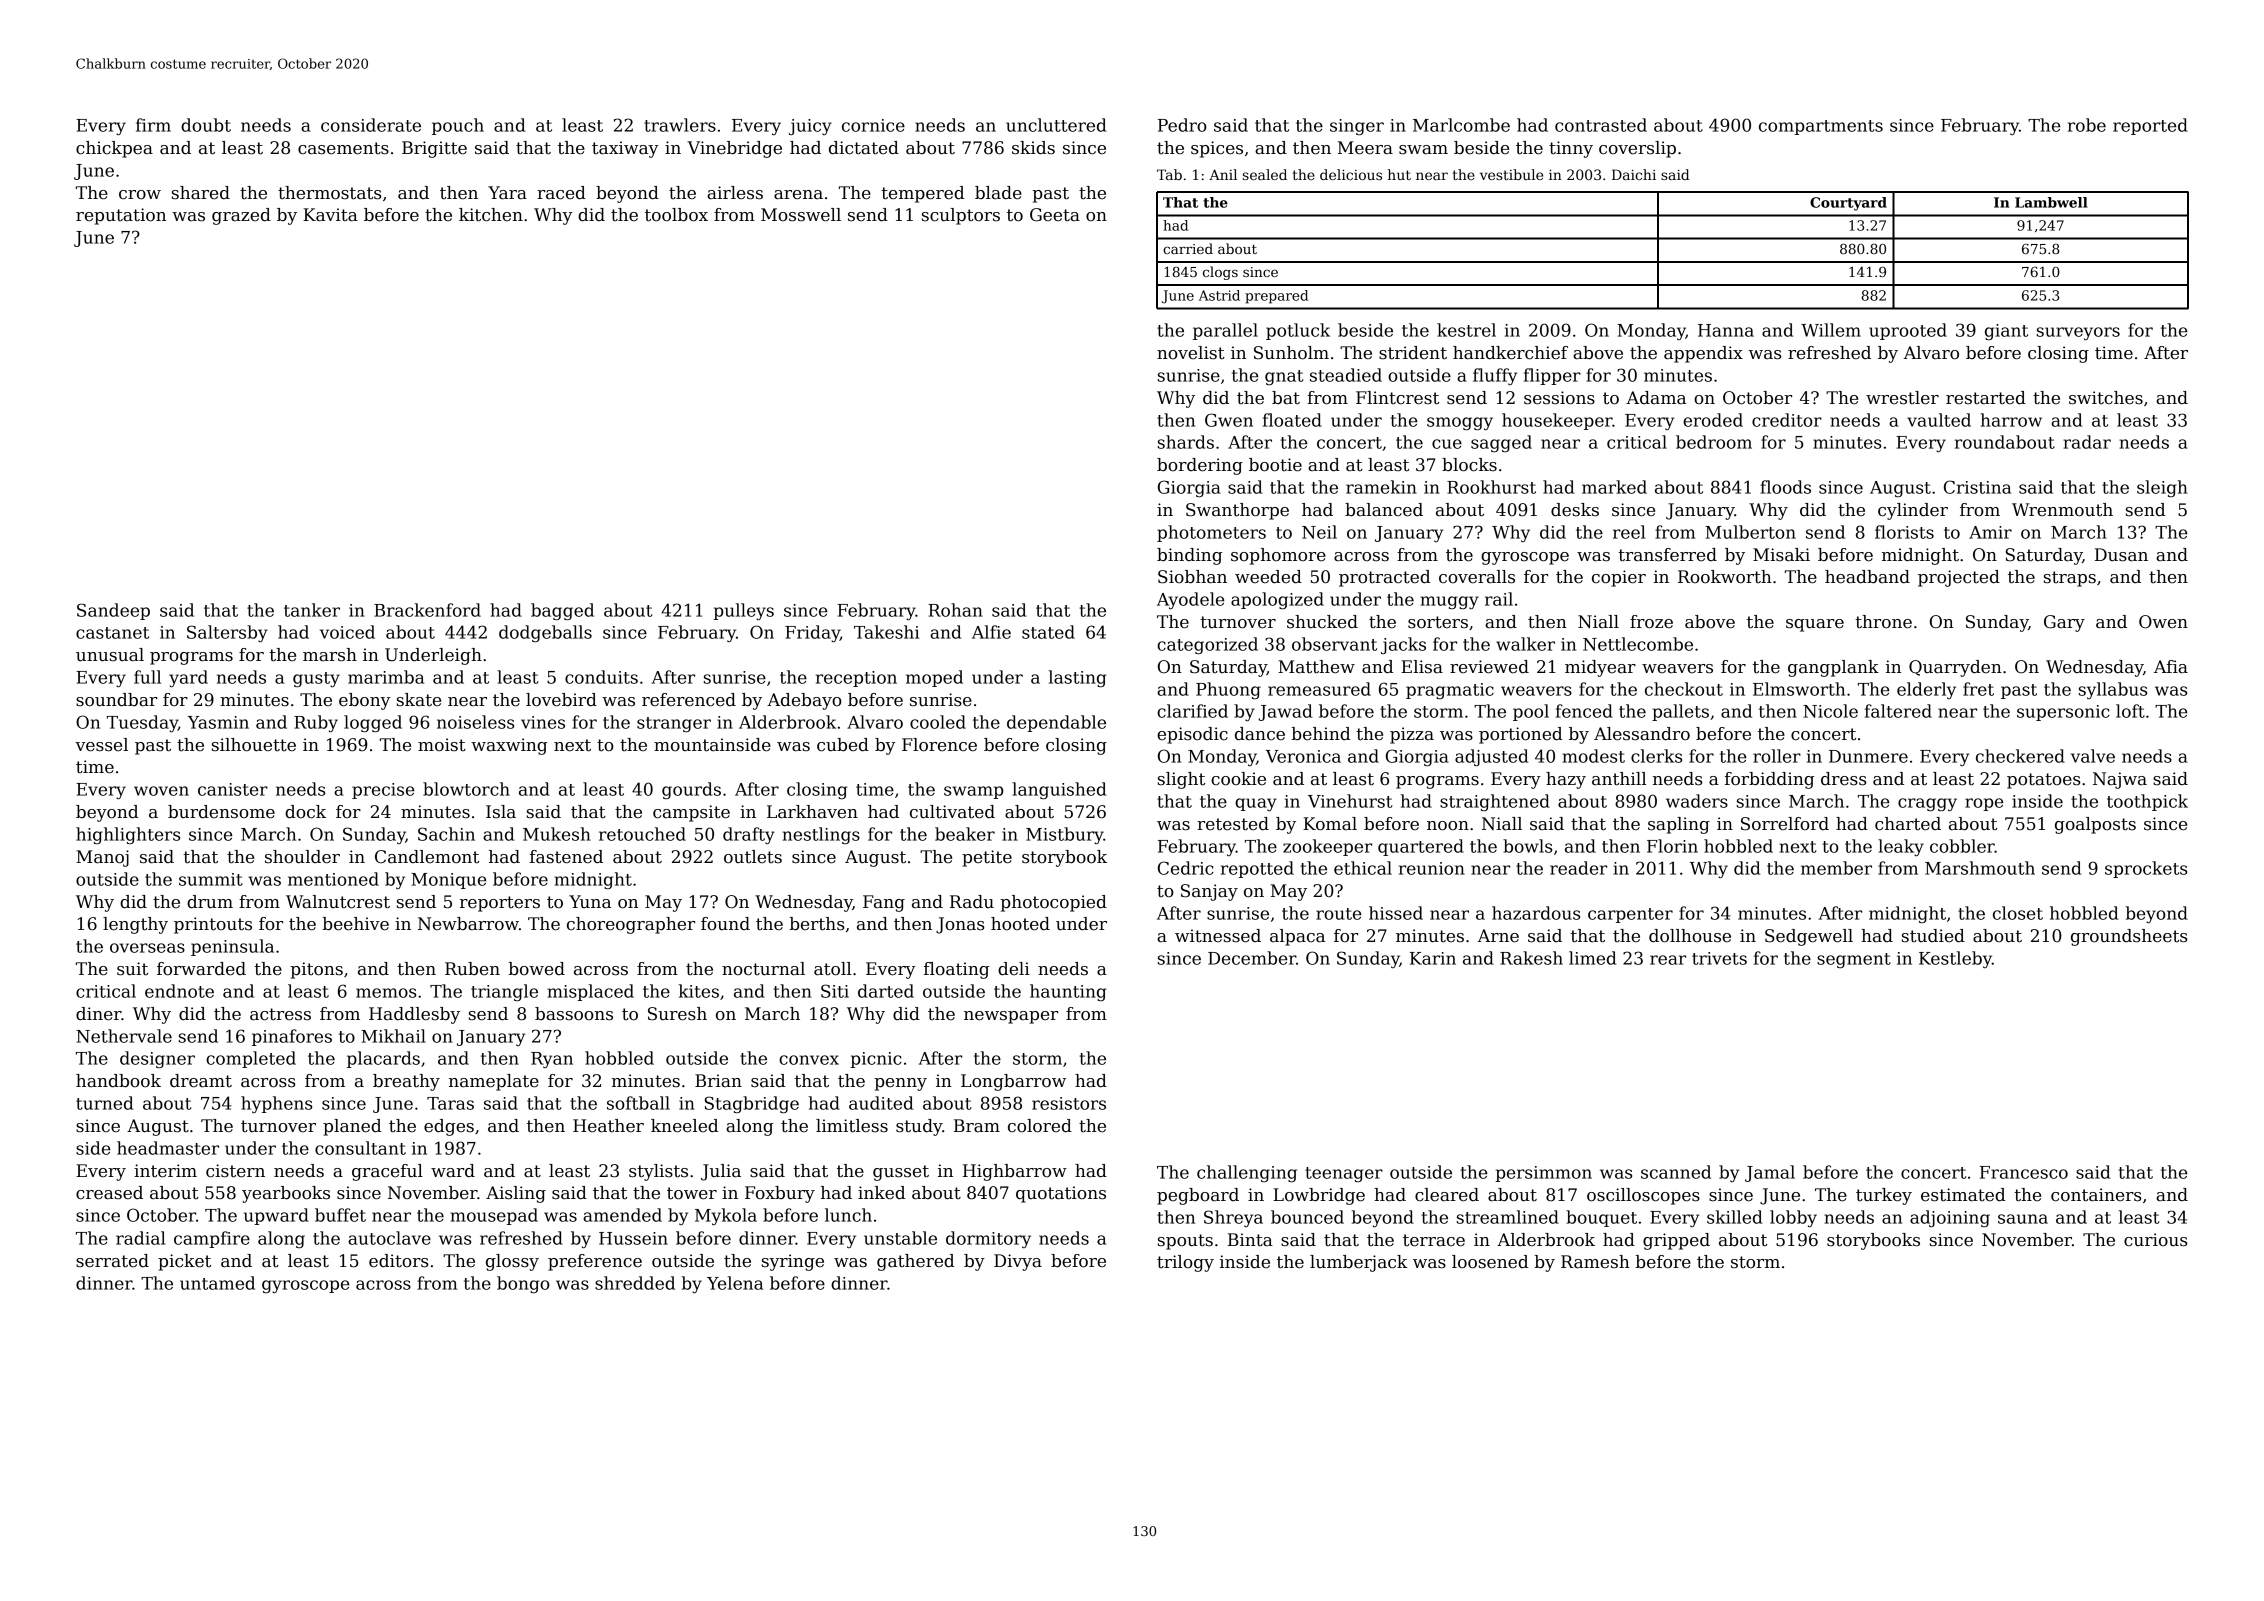 This image has width=2264, height=1601. Describe the element at coordinates (386, 677) in the image. I see `marimba` at that location.
